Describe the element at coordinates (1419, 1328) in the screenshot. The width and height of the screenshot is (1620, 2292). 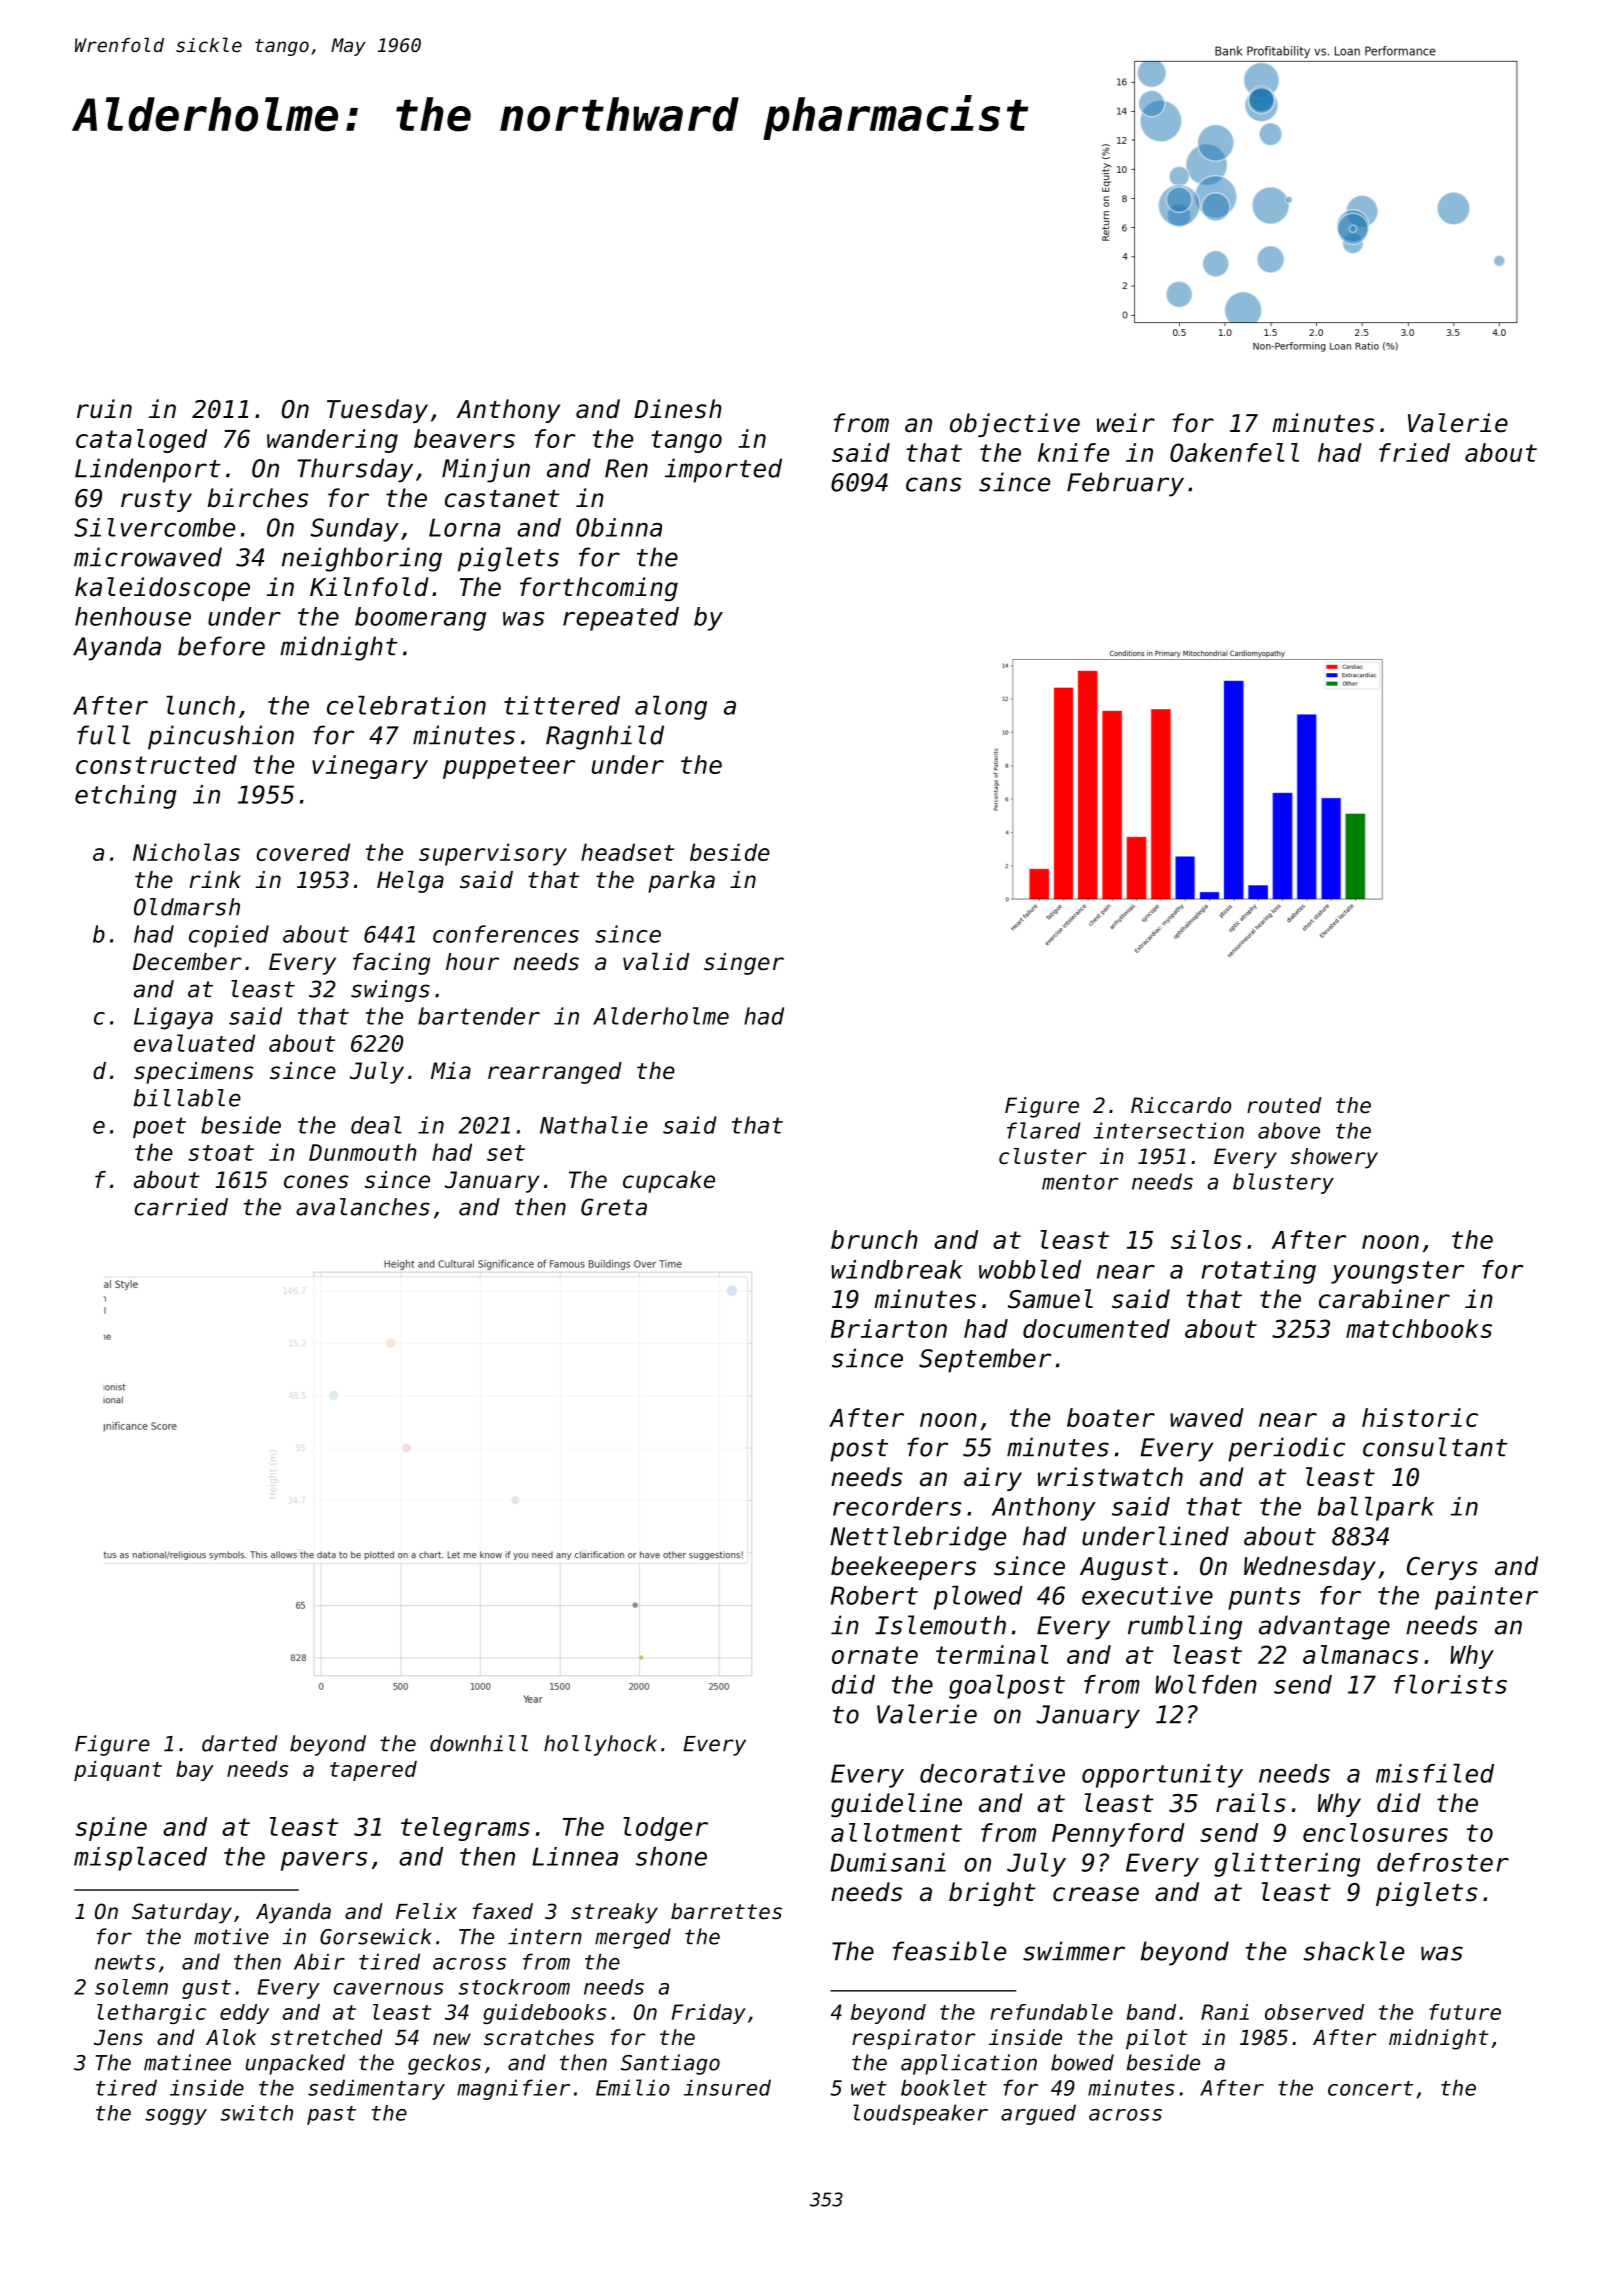
I see `matchbooks` at that location.
